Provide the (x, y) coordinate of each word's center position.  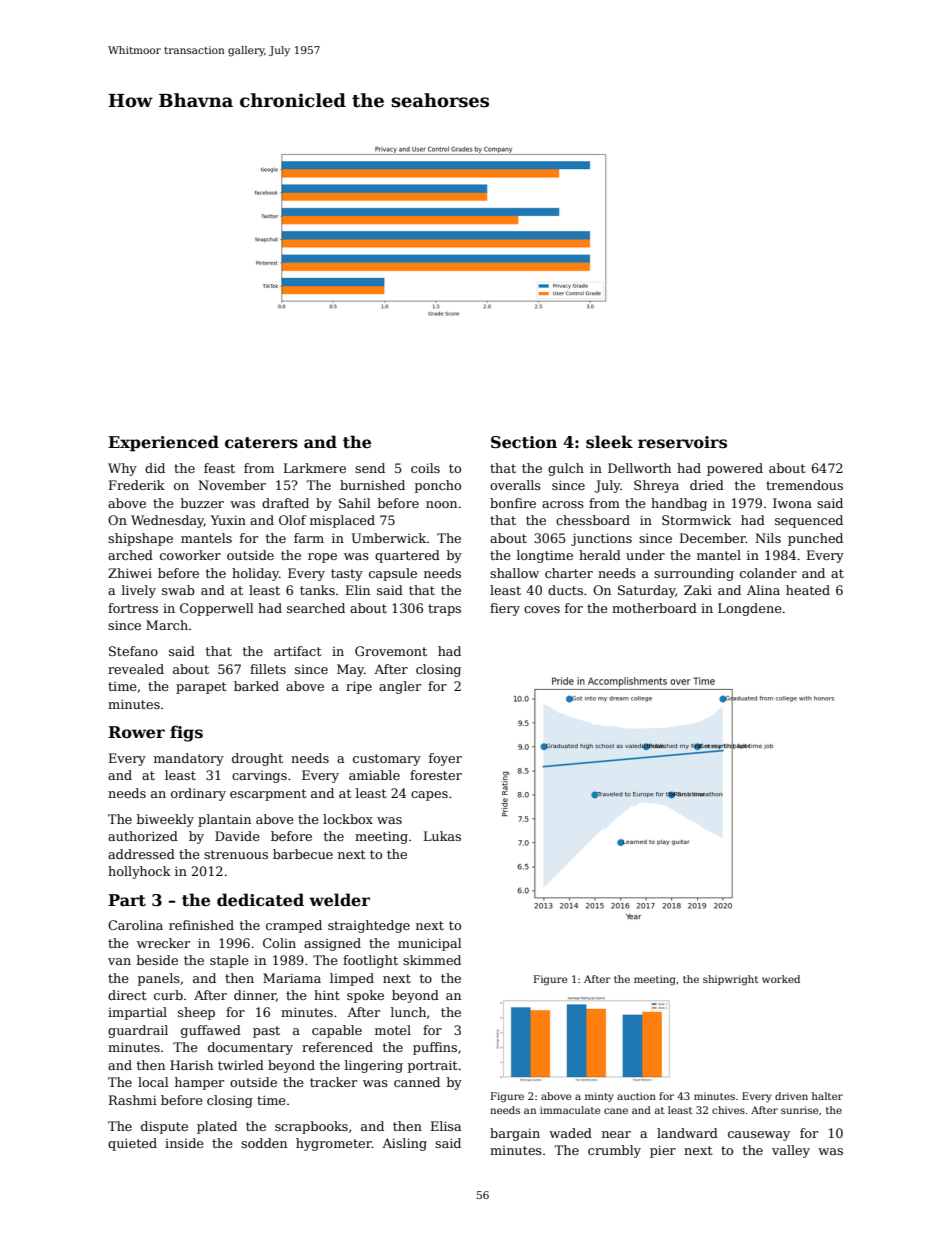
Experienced (163, 443)
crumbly (614, 1151)
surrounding (694, 574)
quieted (132, 1144)
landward (687, 1133)
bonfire (513, 503)
